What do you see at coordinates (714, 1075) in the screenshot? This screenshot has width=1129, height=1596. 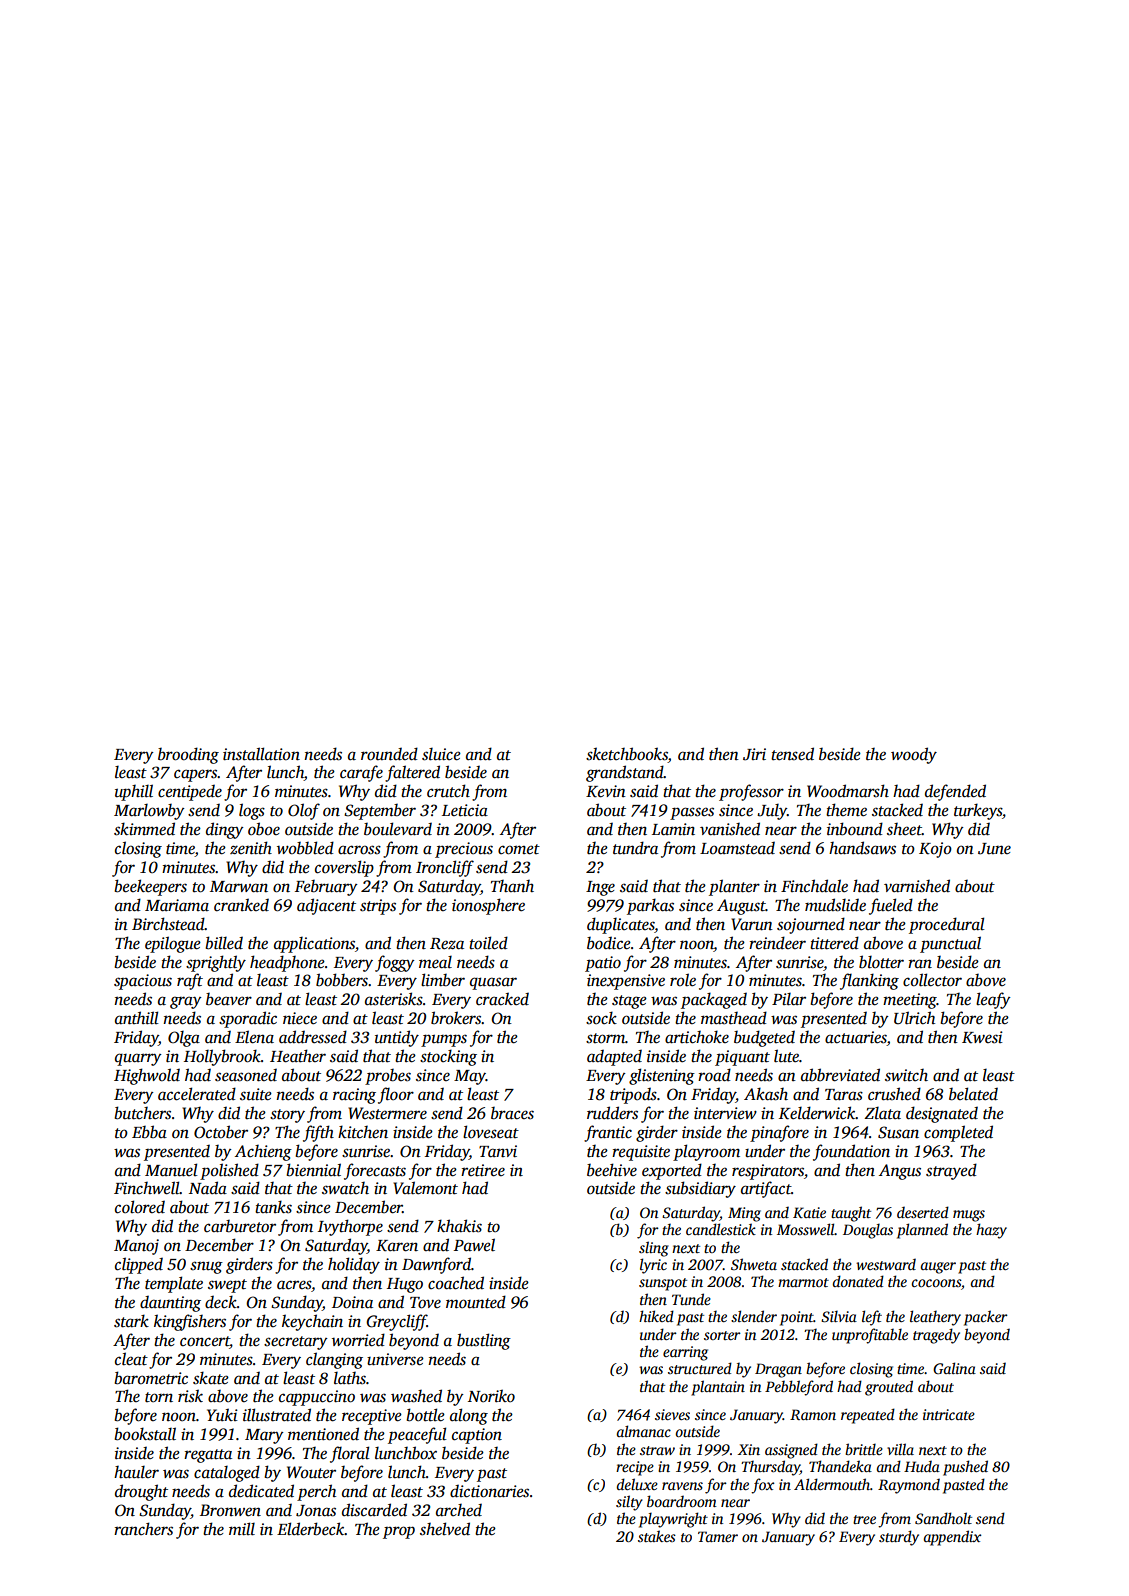 I see `road` at bounding box center [714, 1075].
